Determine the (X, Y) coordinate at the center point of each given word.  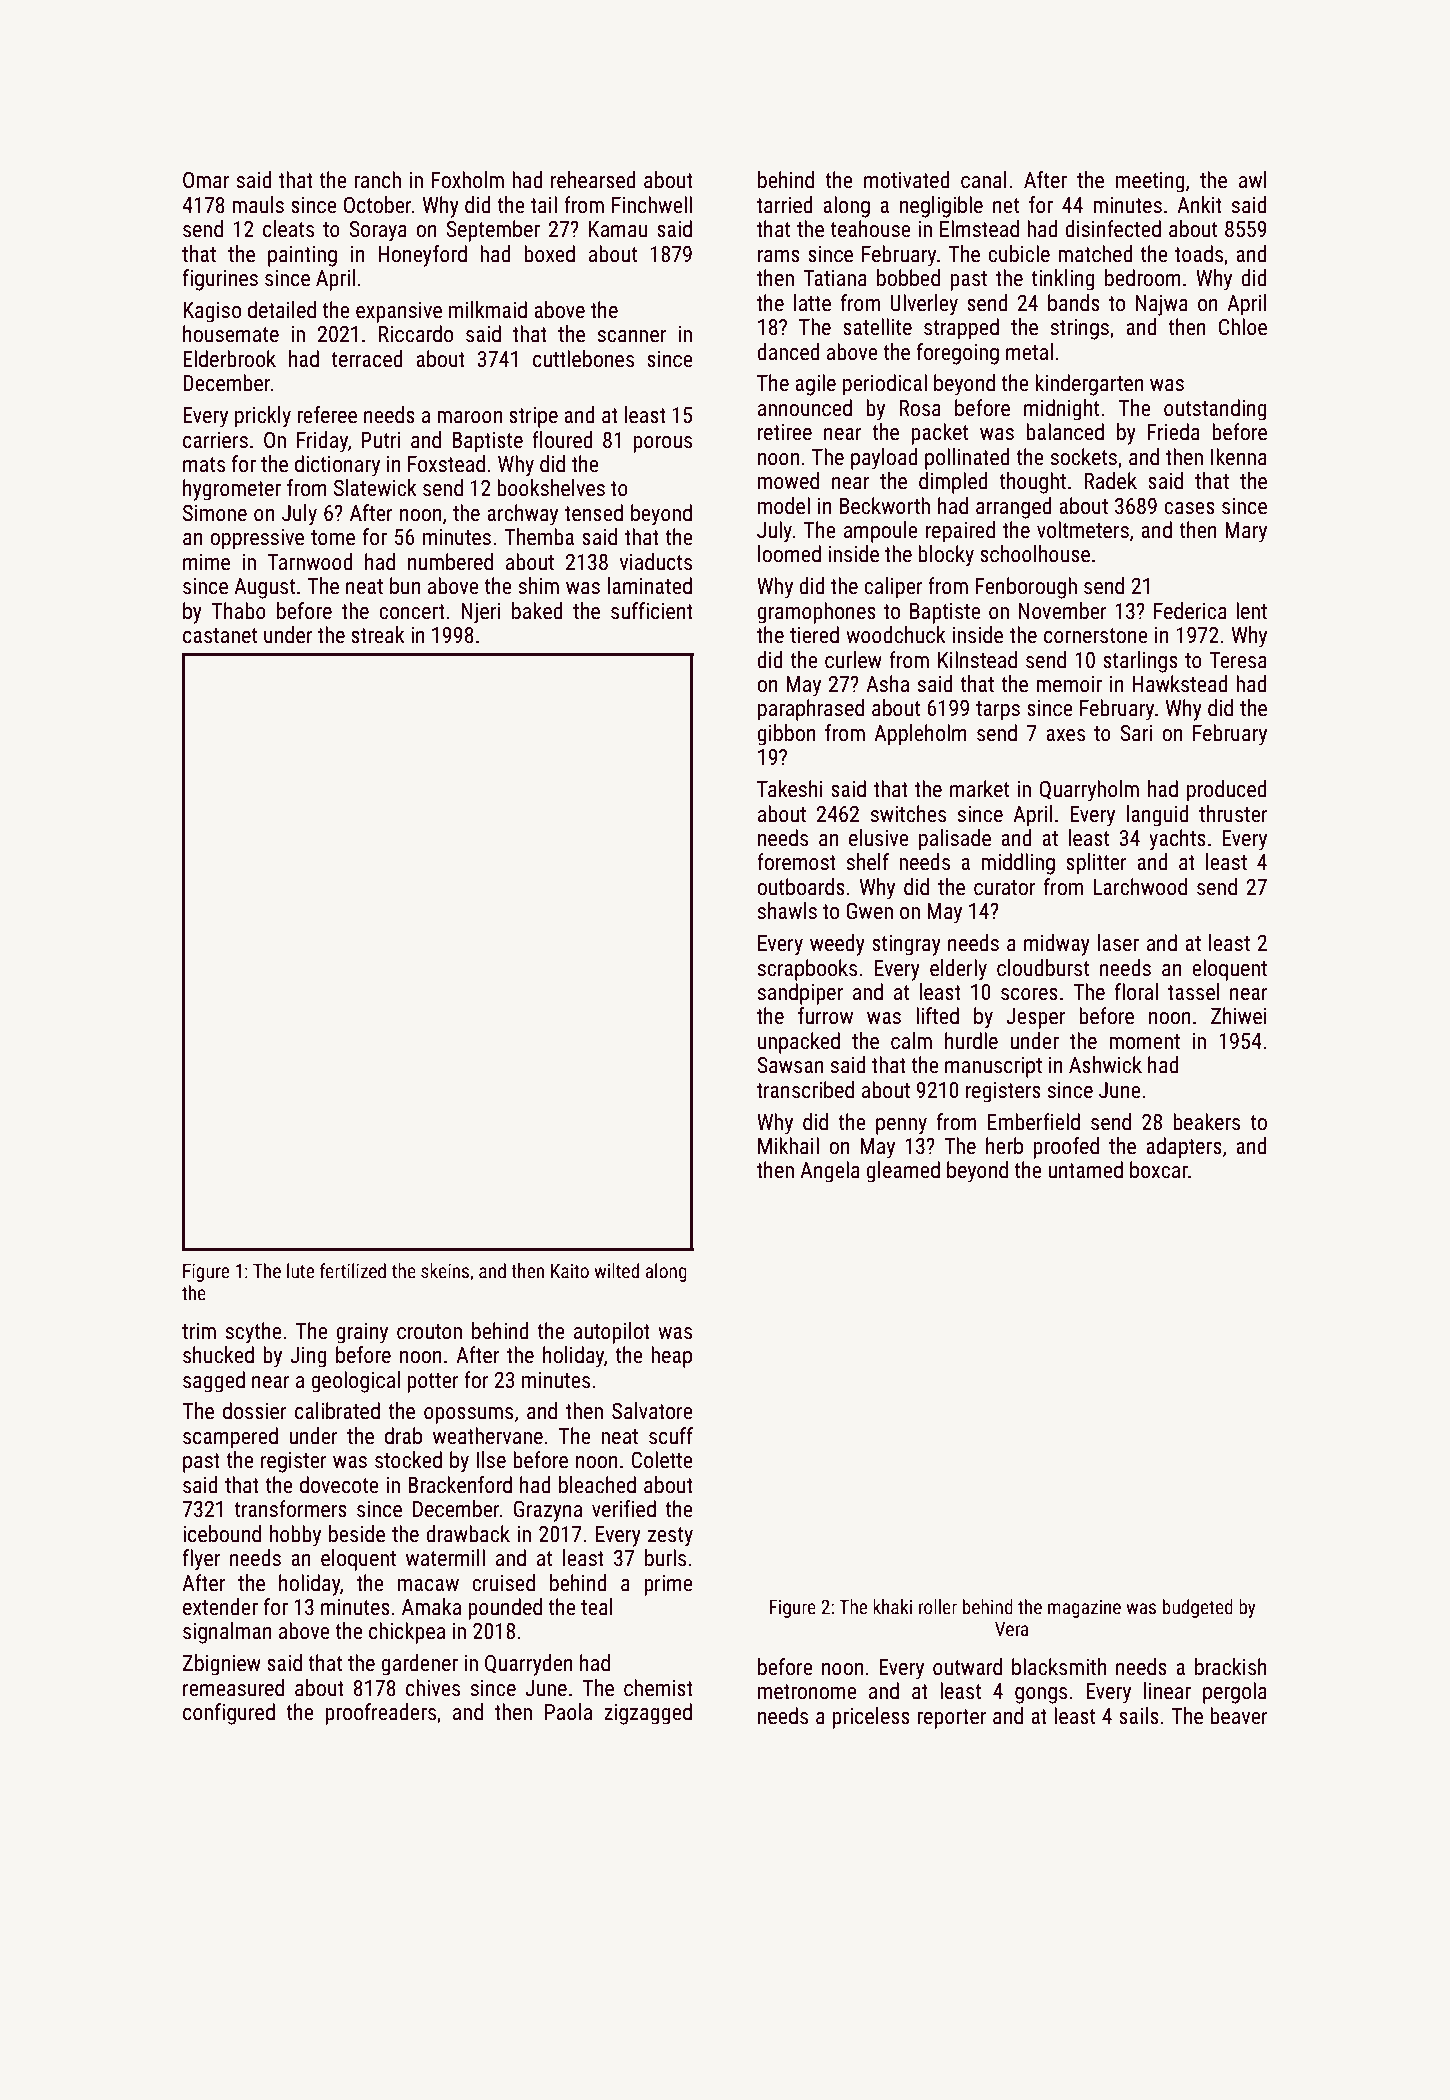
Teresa (1238, 660)
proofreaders (380, 1714)
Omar (206, 180)
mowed (788, 481)
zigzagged (648, 1714)
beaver (1239, 1716)
